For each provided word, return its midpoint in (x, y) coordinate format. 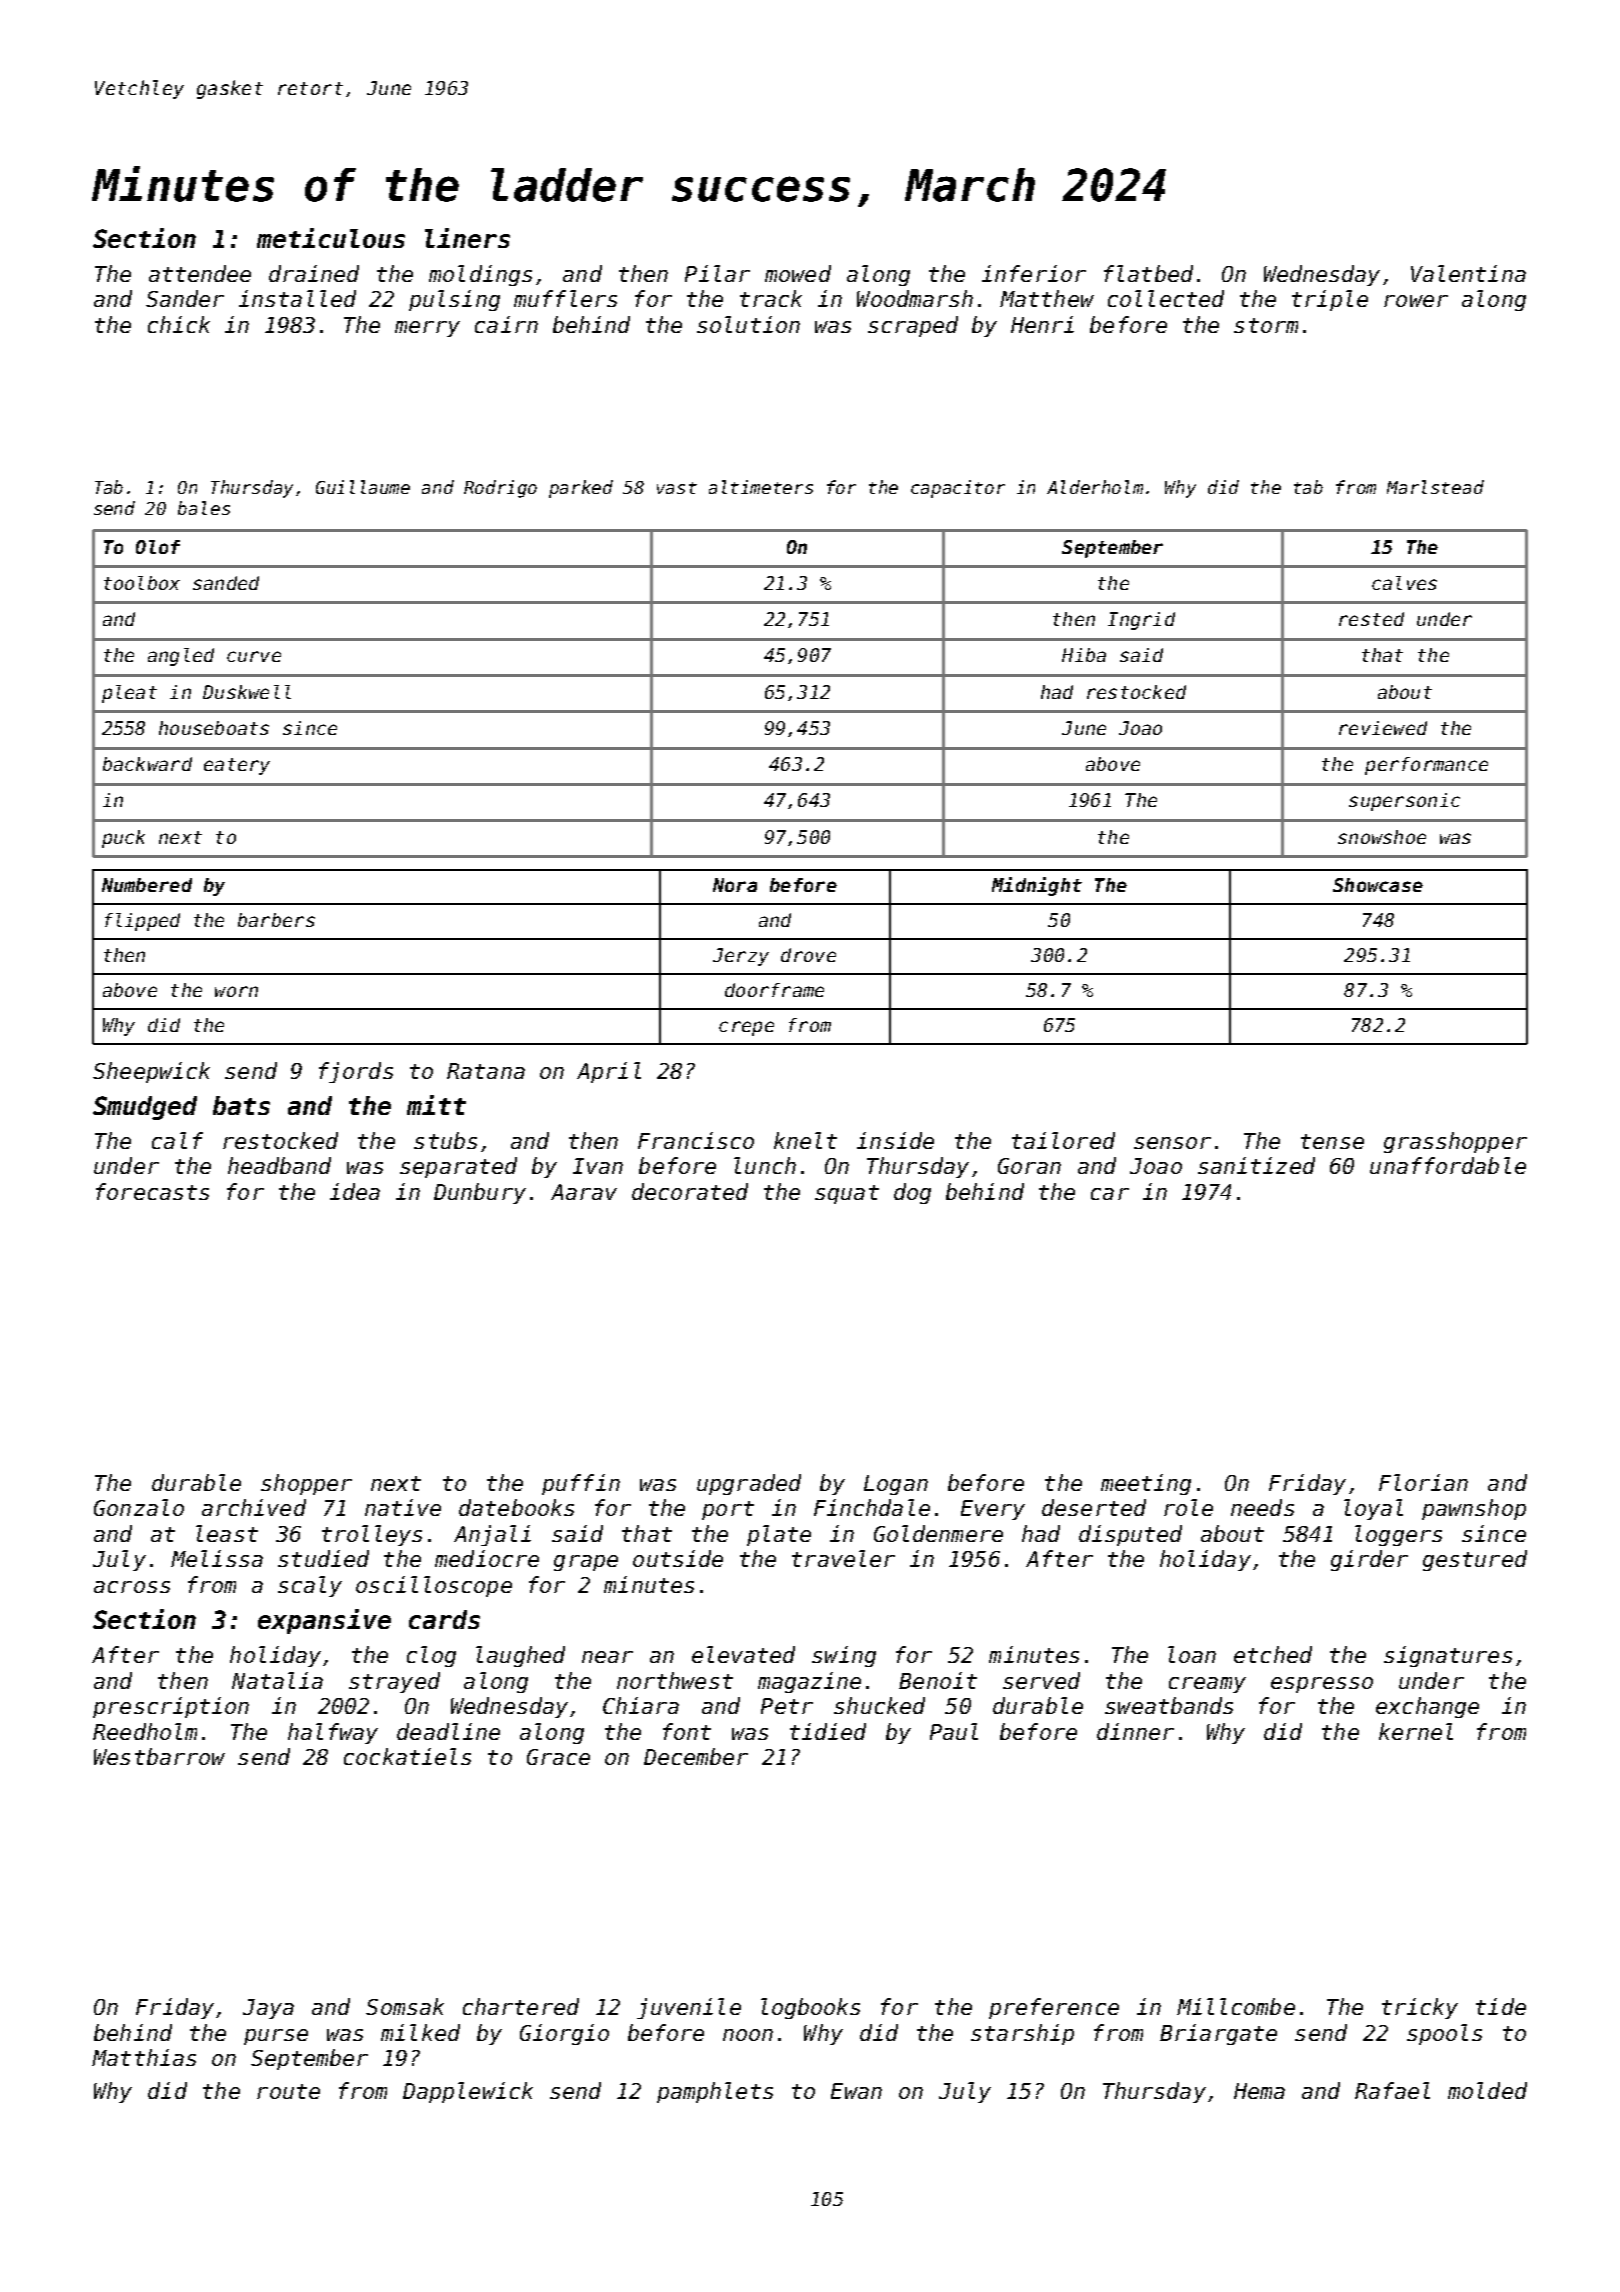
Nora (735, 885)
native (403, 1507)
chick (179, 324)
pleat (129, 694)
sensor (1172, 1143)
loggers (1398, 1535)
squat (847, 1194)
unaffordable (1448, 1165)
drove (808, 955)
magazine (809, 1682)
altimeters (761, 487)
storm (1266, 325)
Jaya (268, 2009)
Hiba (1084, 655)
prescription (171, 1707)
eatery (237, 766)
